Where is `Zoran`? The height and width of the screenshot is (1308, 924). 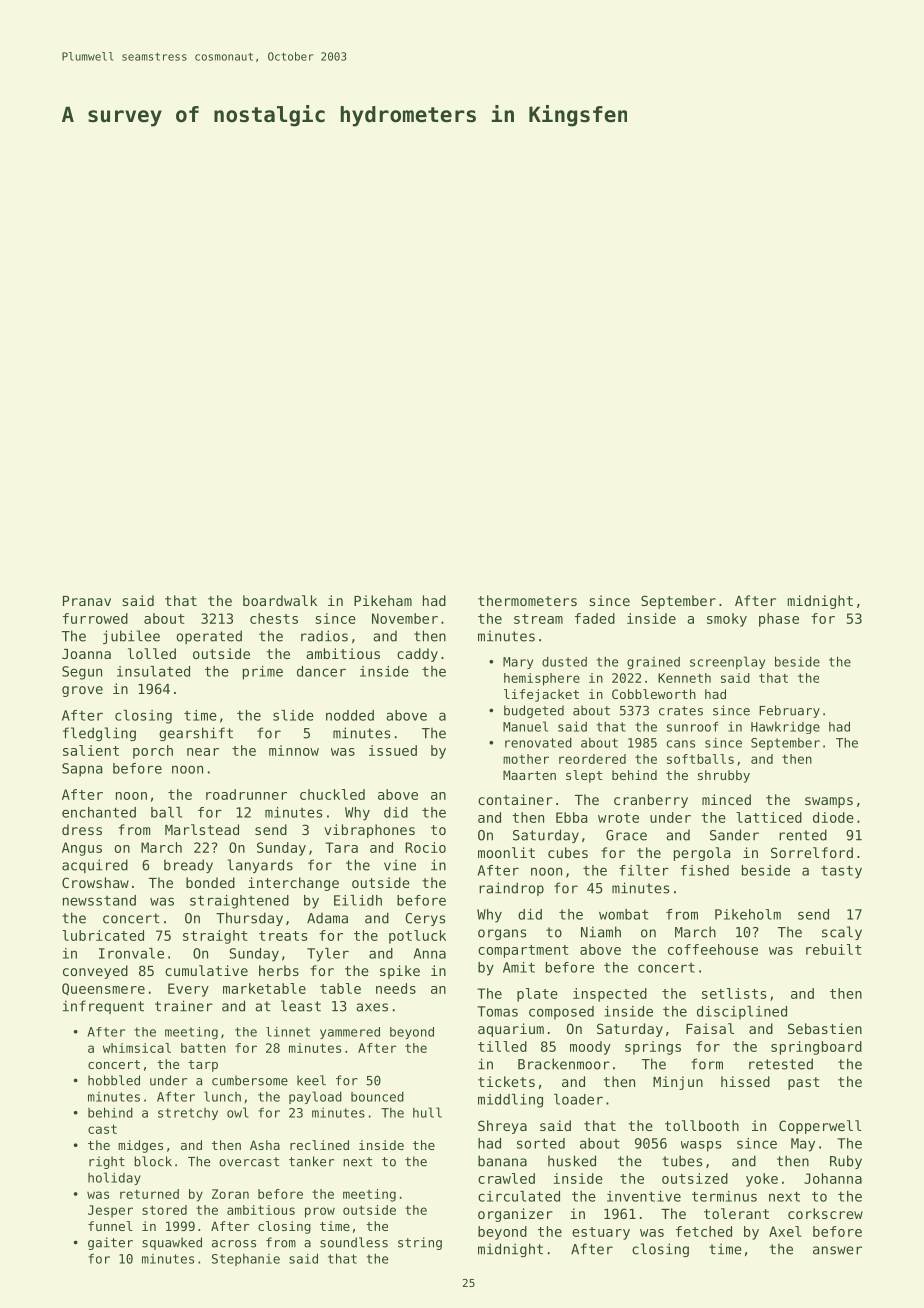
Zoran is located at coordinates (230, 1194).
